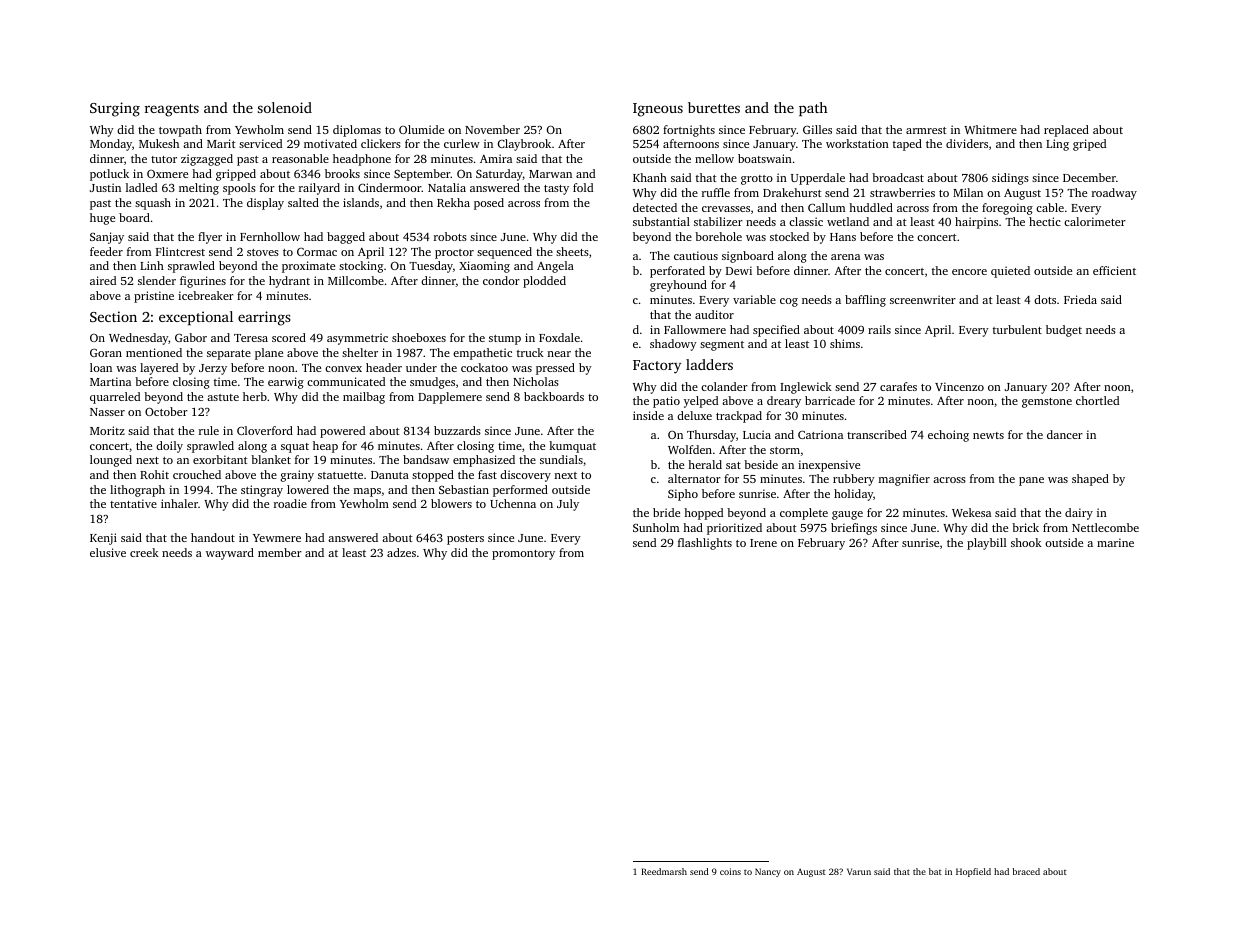 The image size is (1233, 952). I want to click on December, so click(1089, 177).
